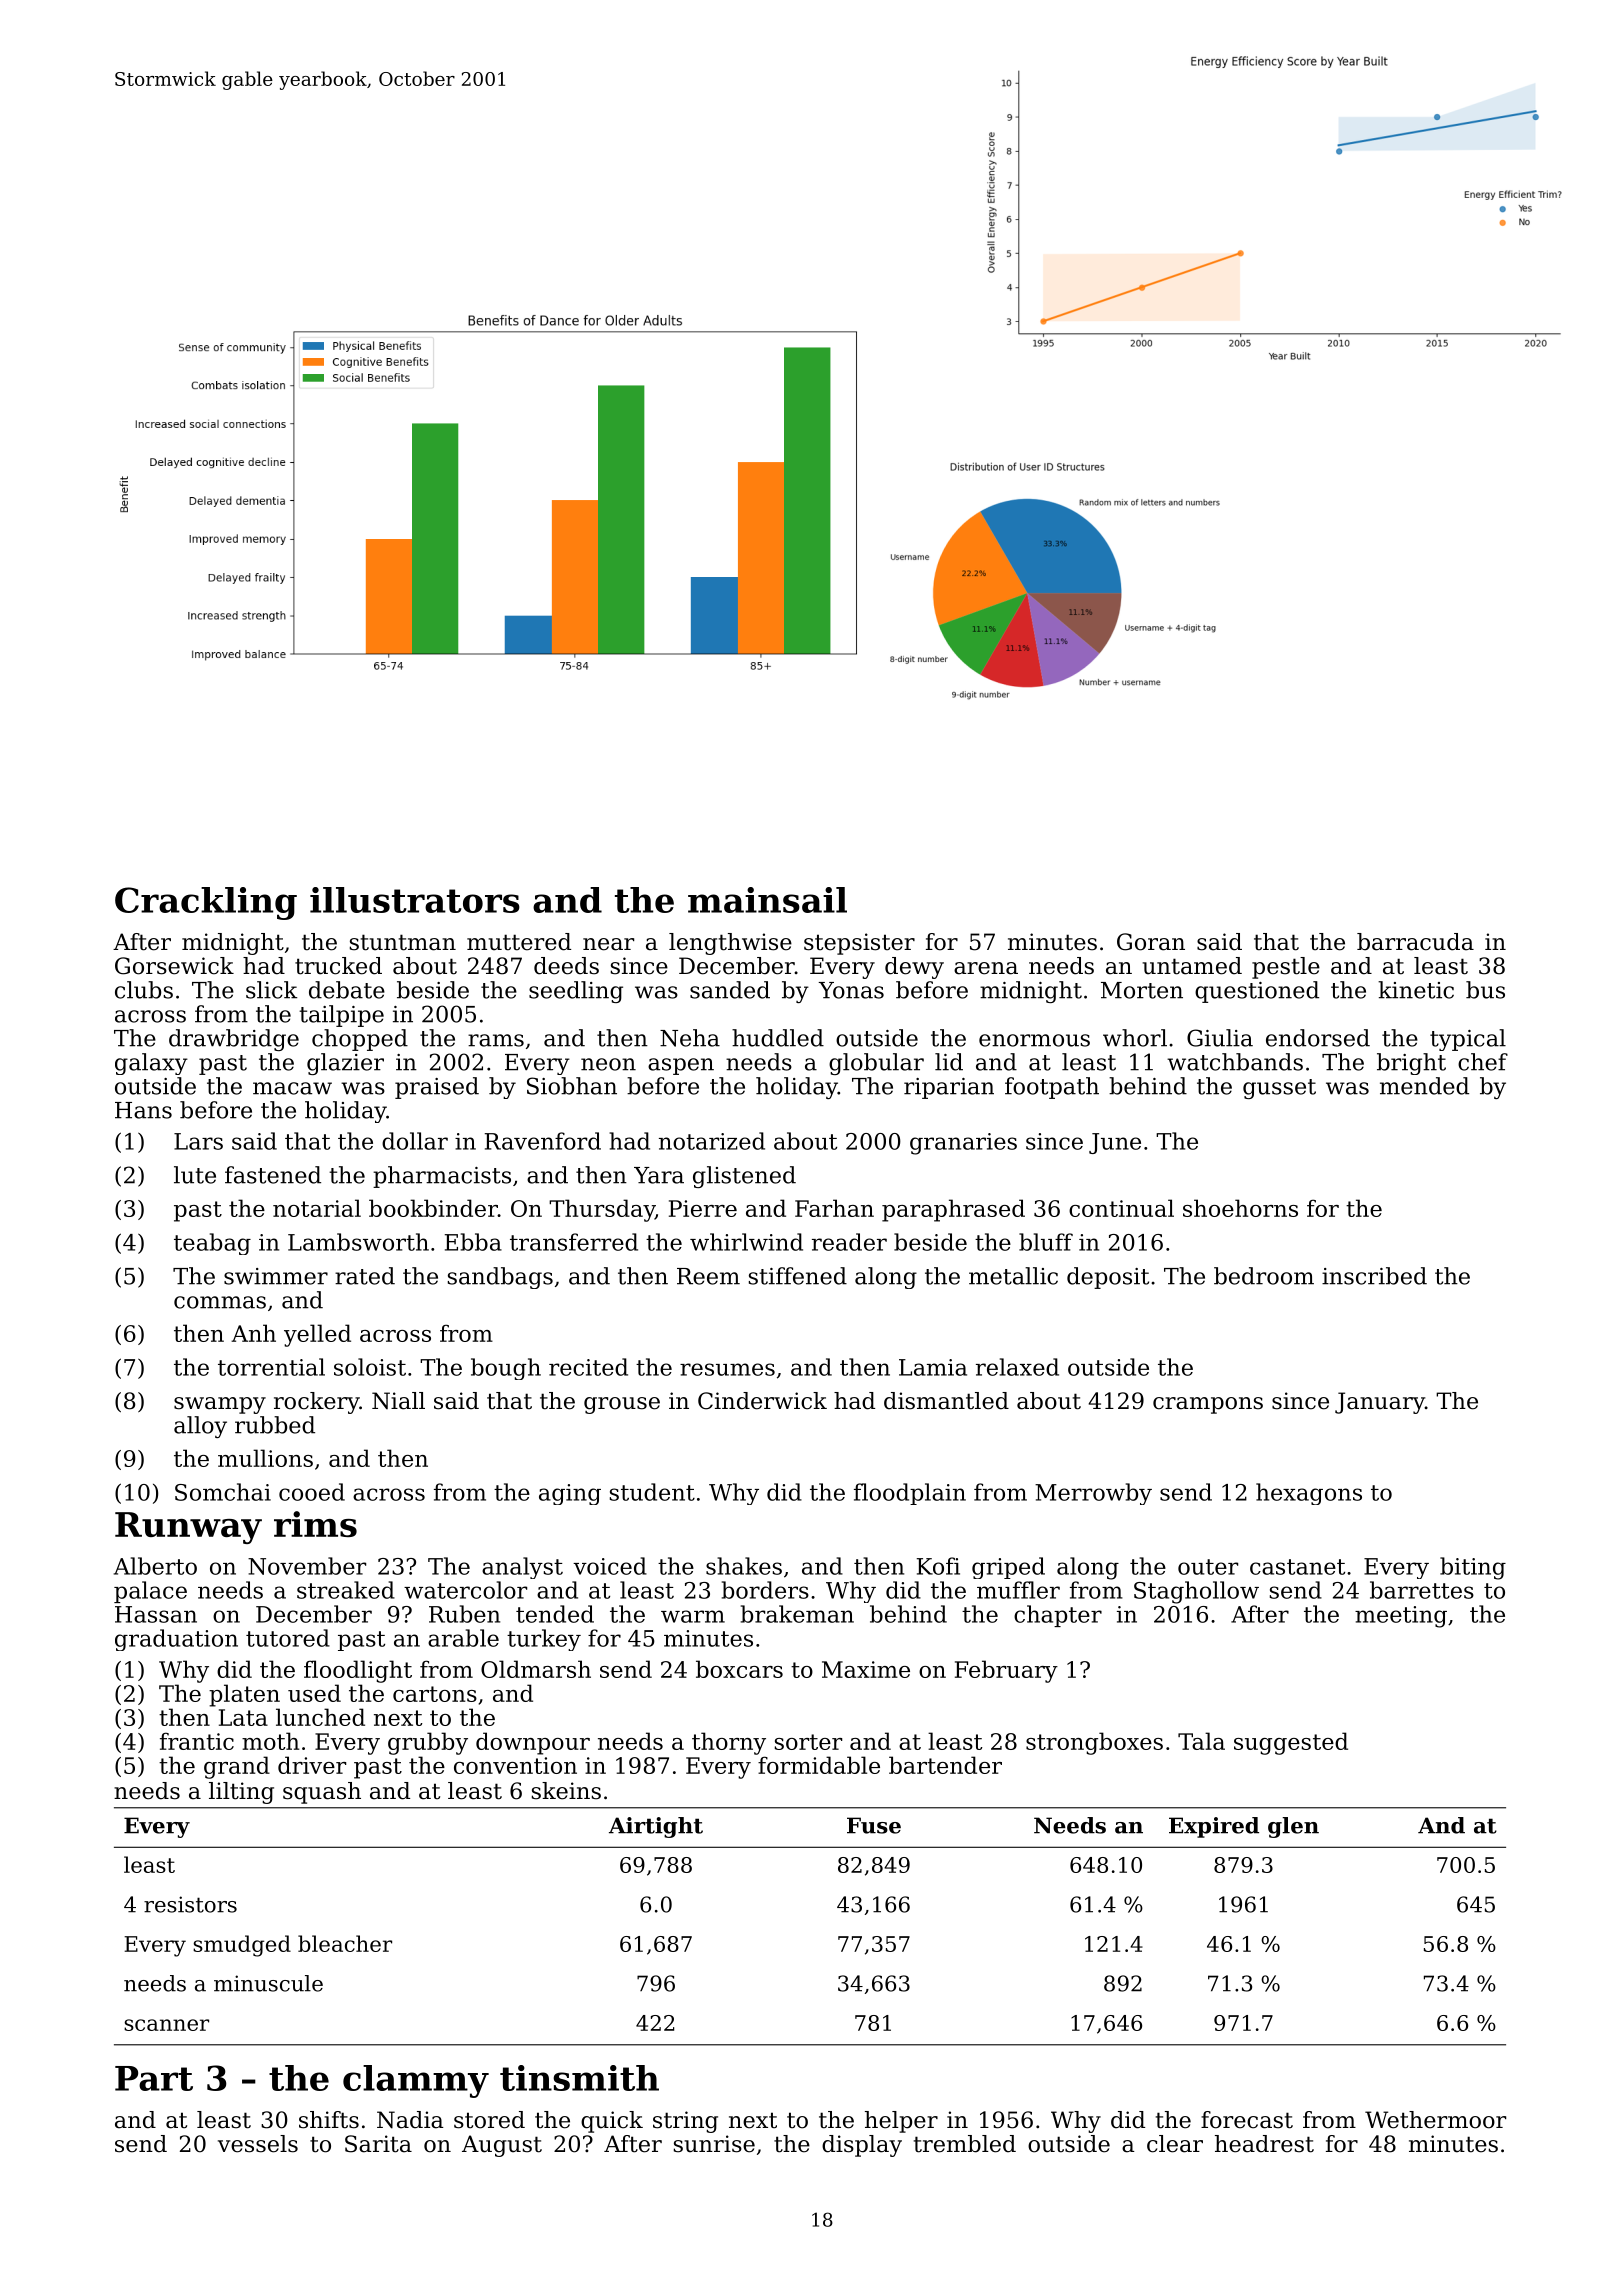  What do you see at coordinates (1374, 1276) in the page?
I see `inscribed` at bounding box center [1374, 1276].
